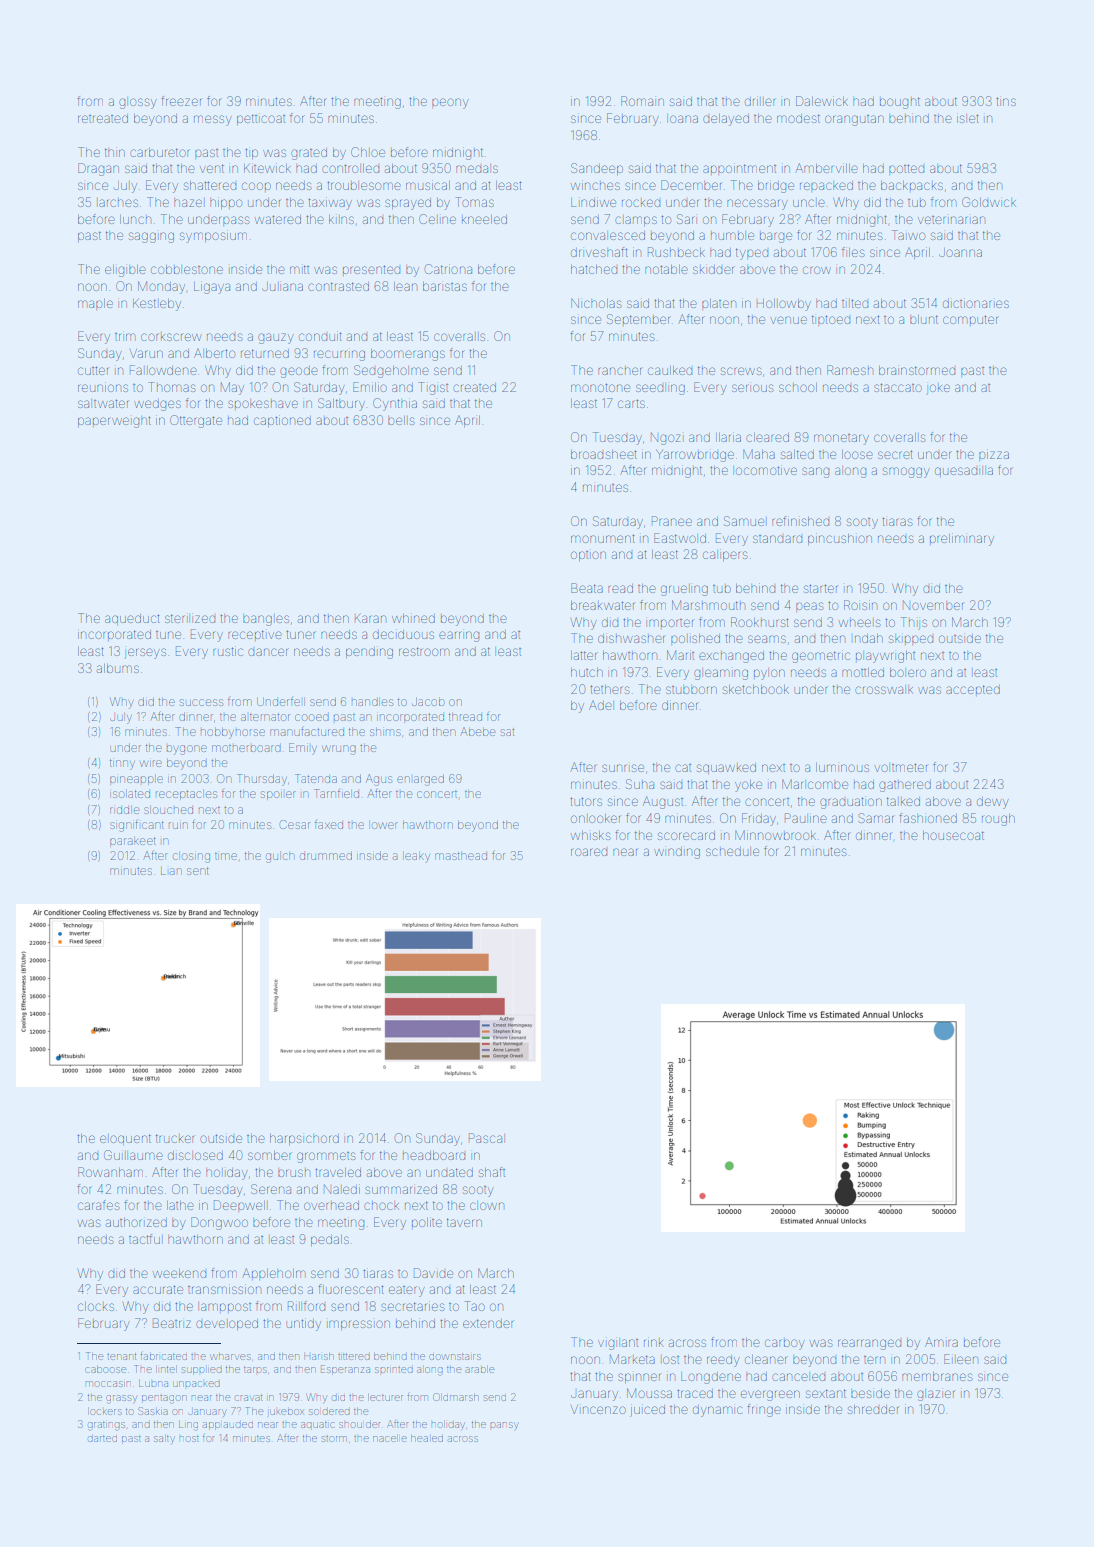 Image resolution: width=1094 pixels, height=1547 pixels. Describe the element at coordinates (938, 389) in the page. I see `joke` at that location.
